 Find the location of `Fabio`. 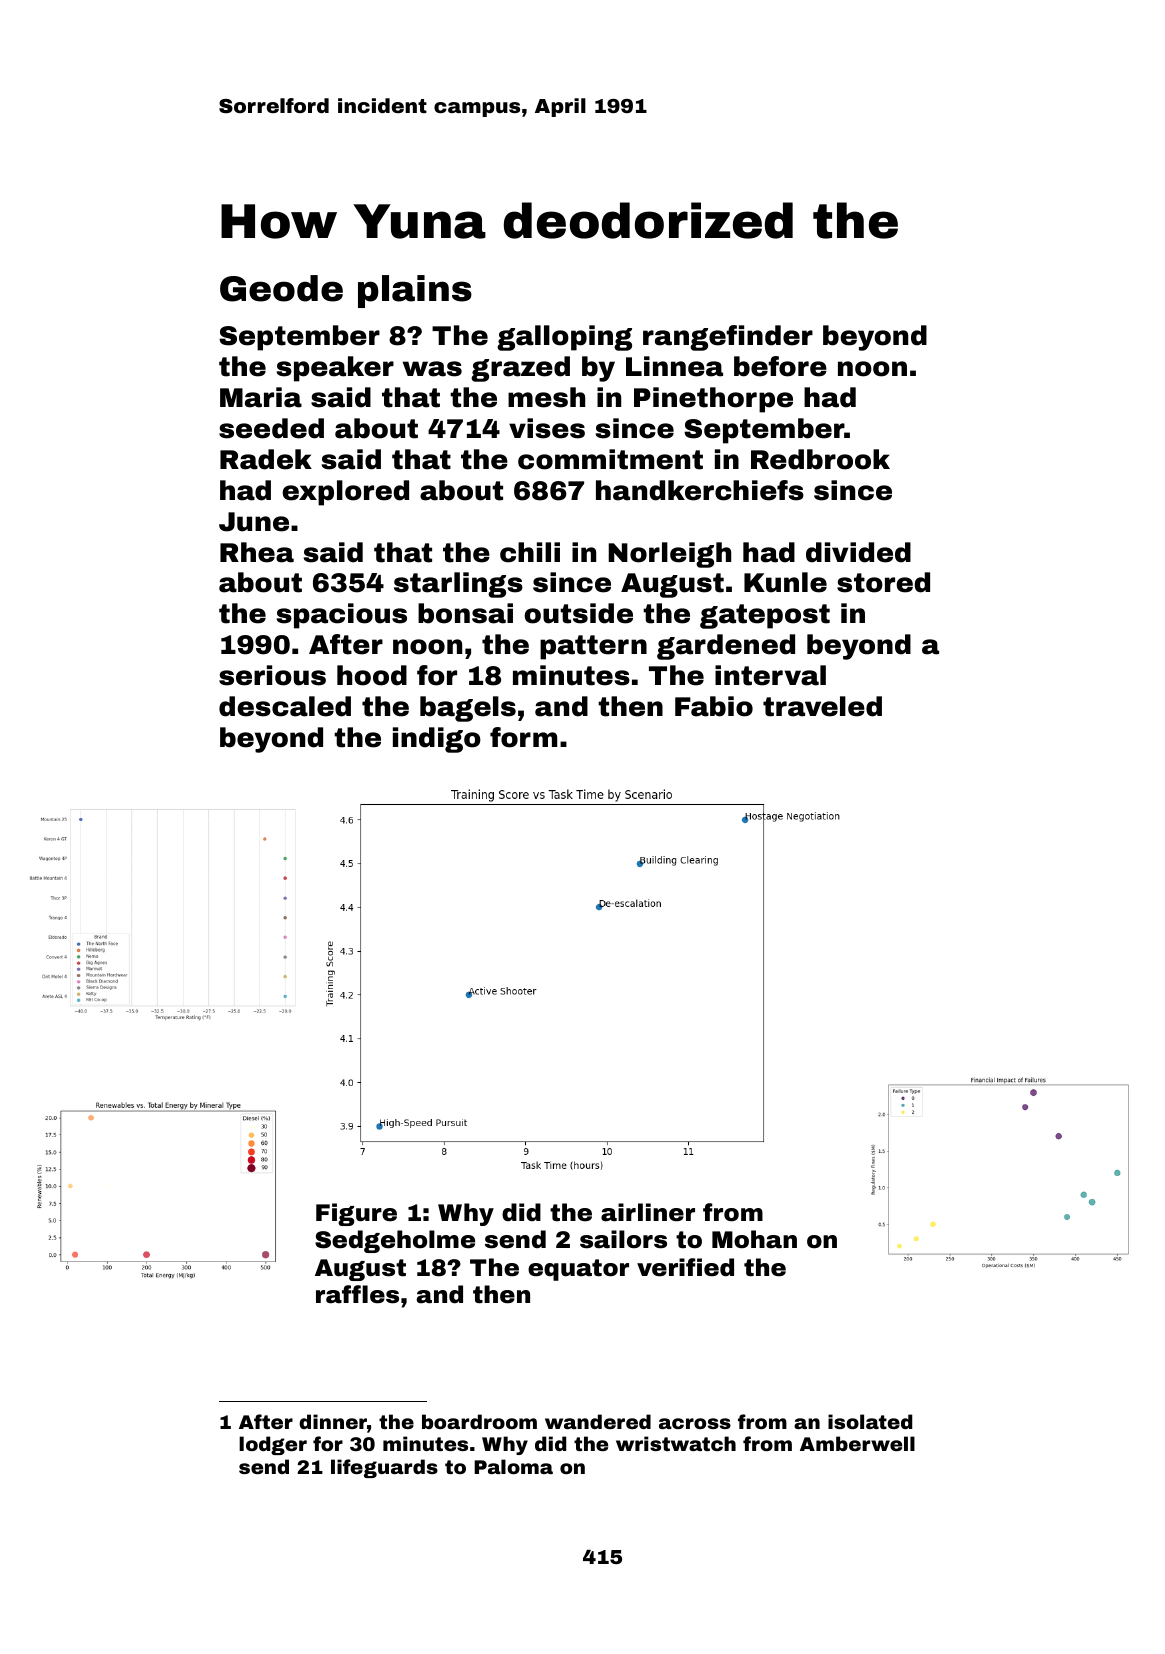

Fabio is located at coordinates (714, 706).
